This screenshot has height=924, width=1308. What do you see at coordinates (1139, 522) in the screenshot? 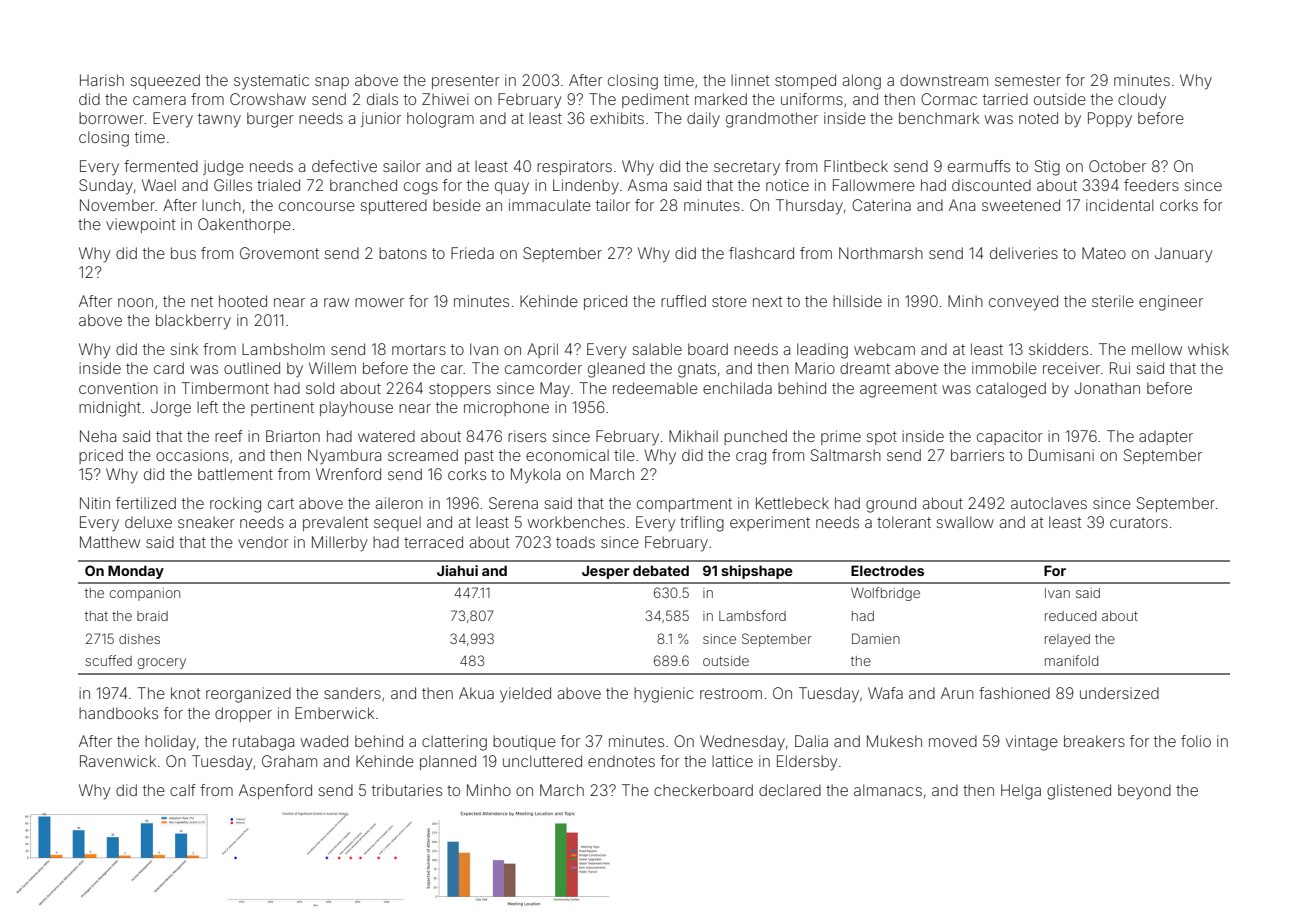
I see `curators` at bounding box center [1139, 522].
